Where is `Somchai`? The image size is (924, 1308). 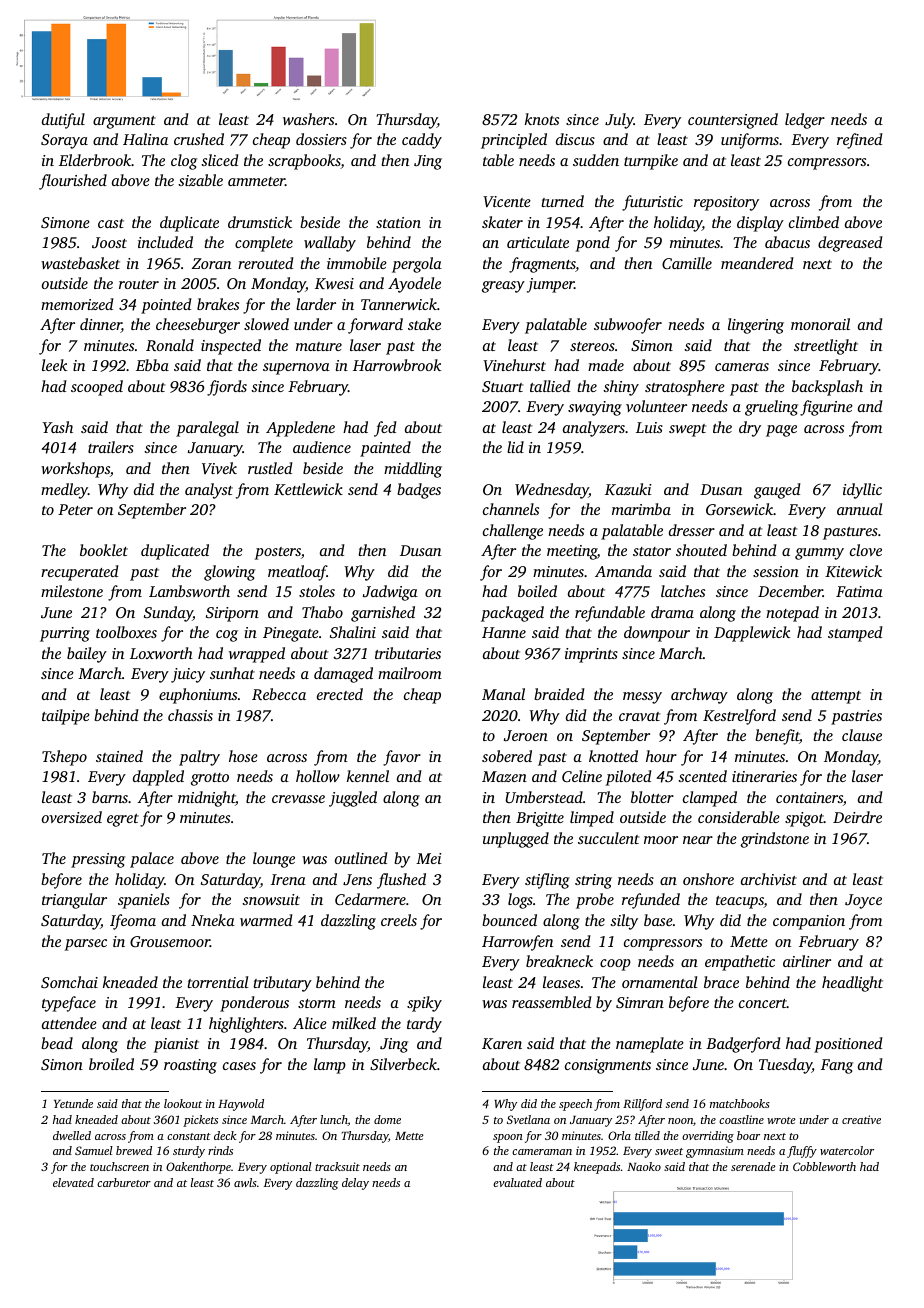
Somchai is located at coordinates (69, 982).
